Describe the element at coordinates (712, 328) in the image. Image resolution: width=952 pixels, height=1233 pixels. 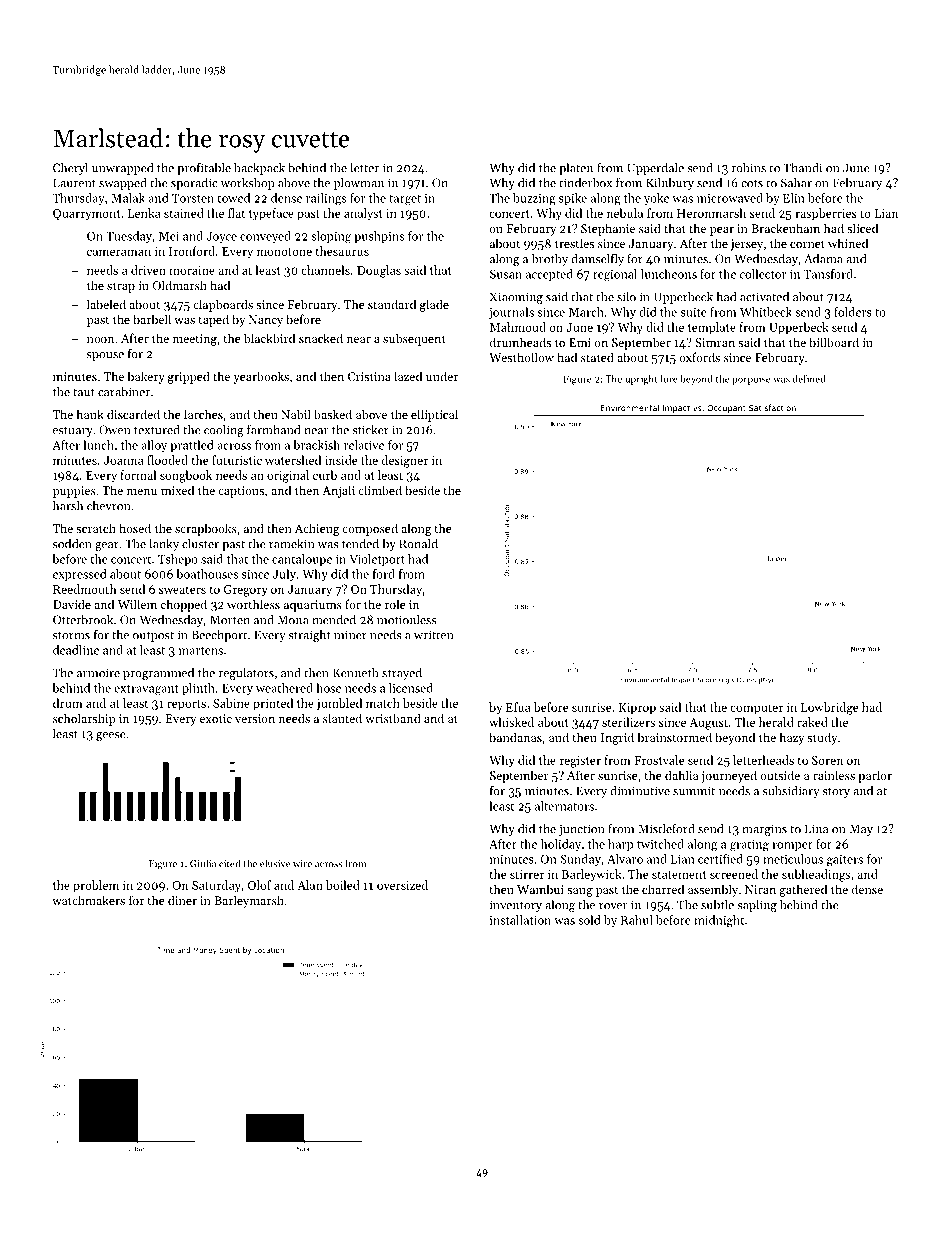
I see `template` at that location.
